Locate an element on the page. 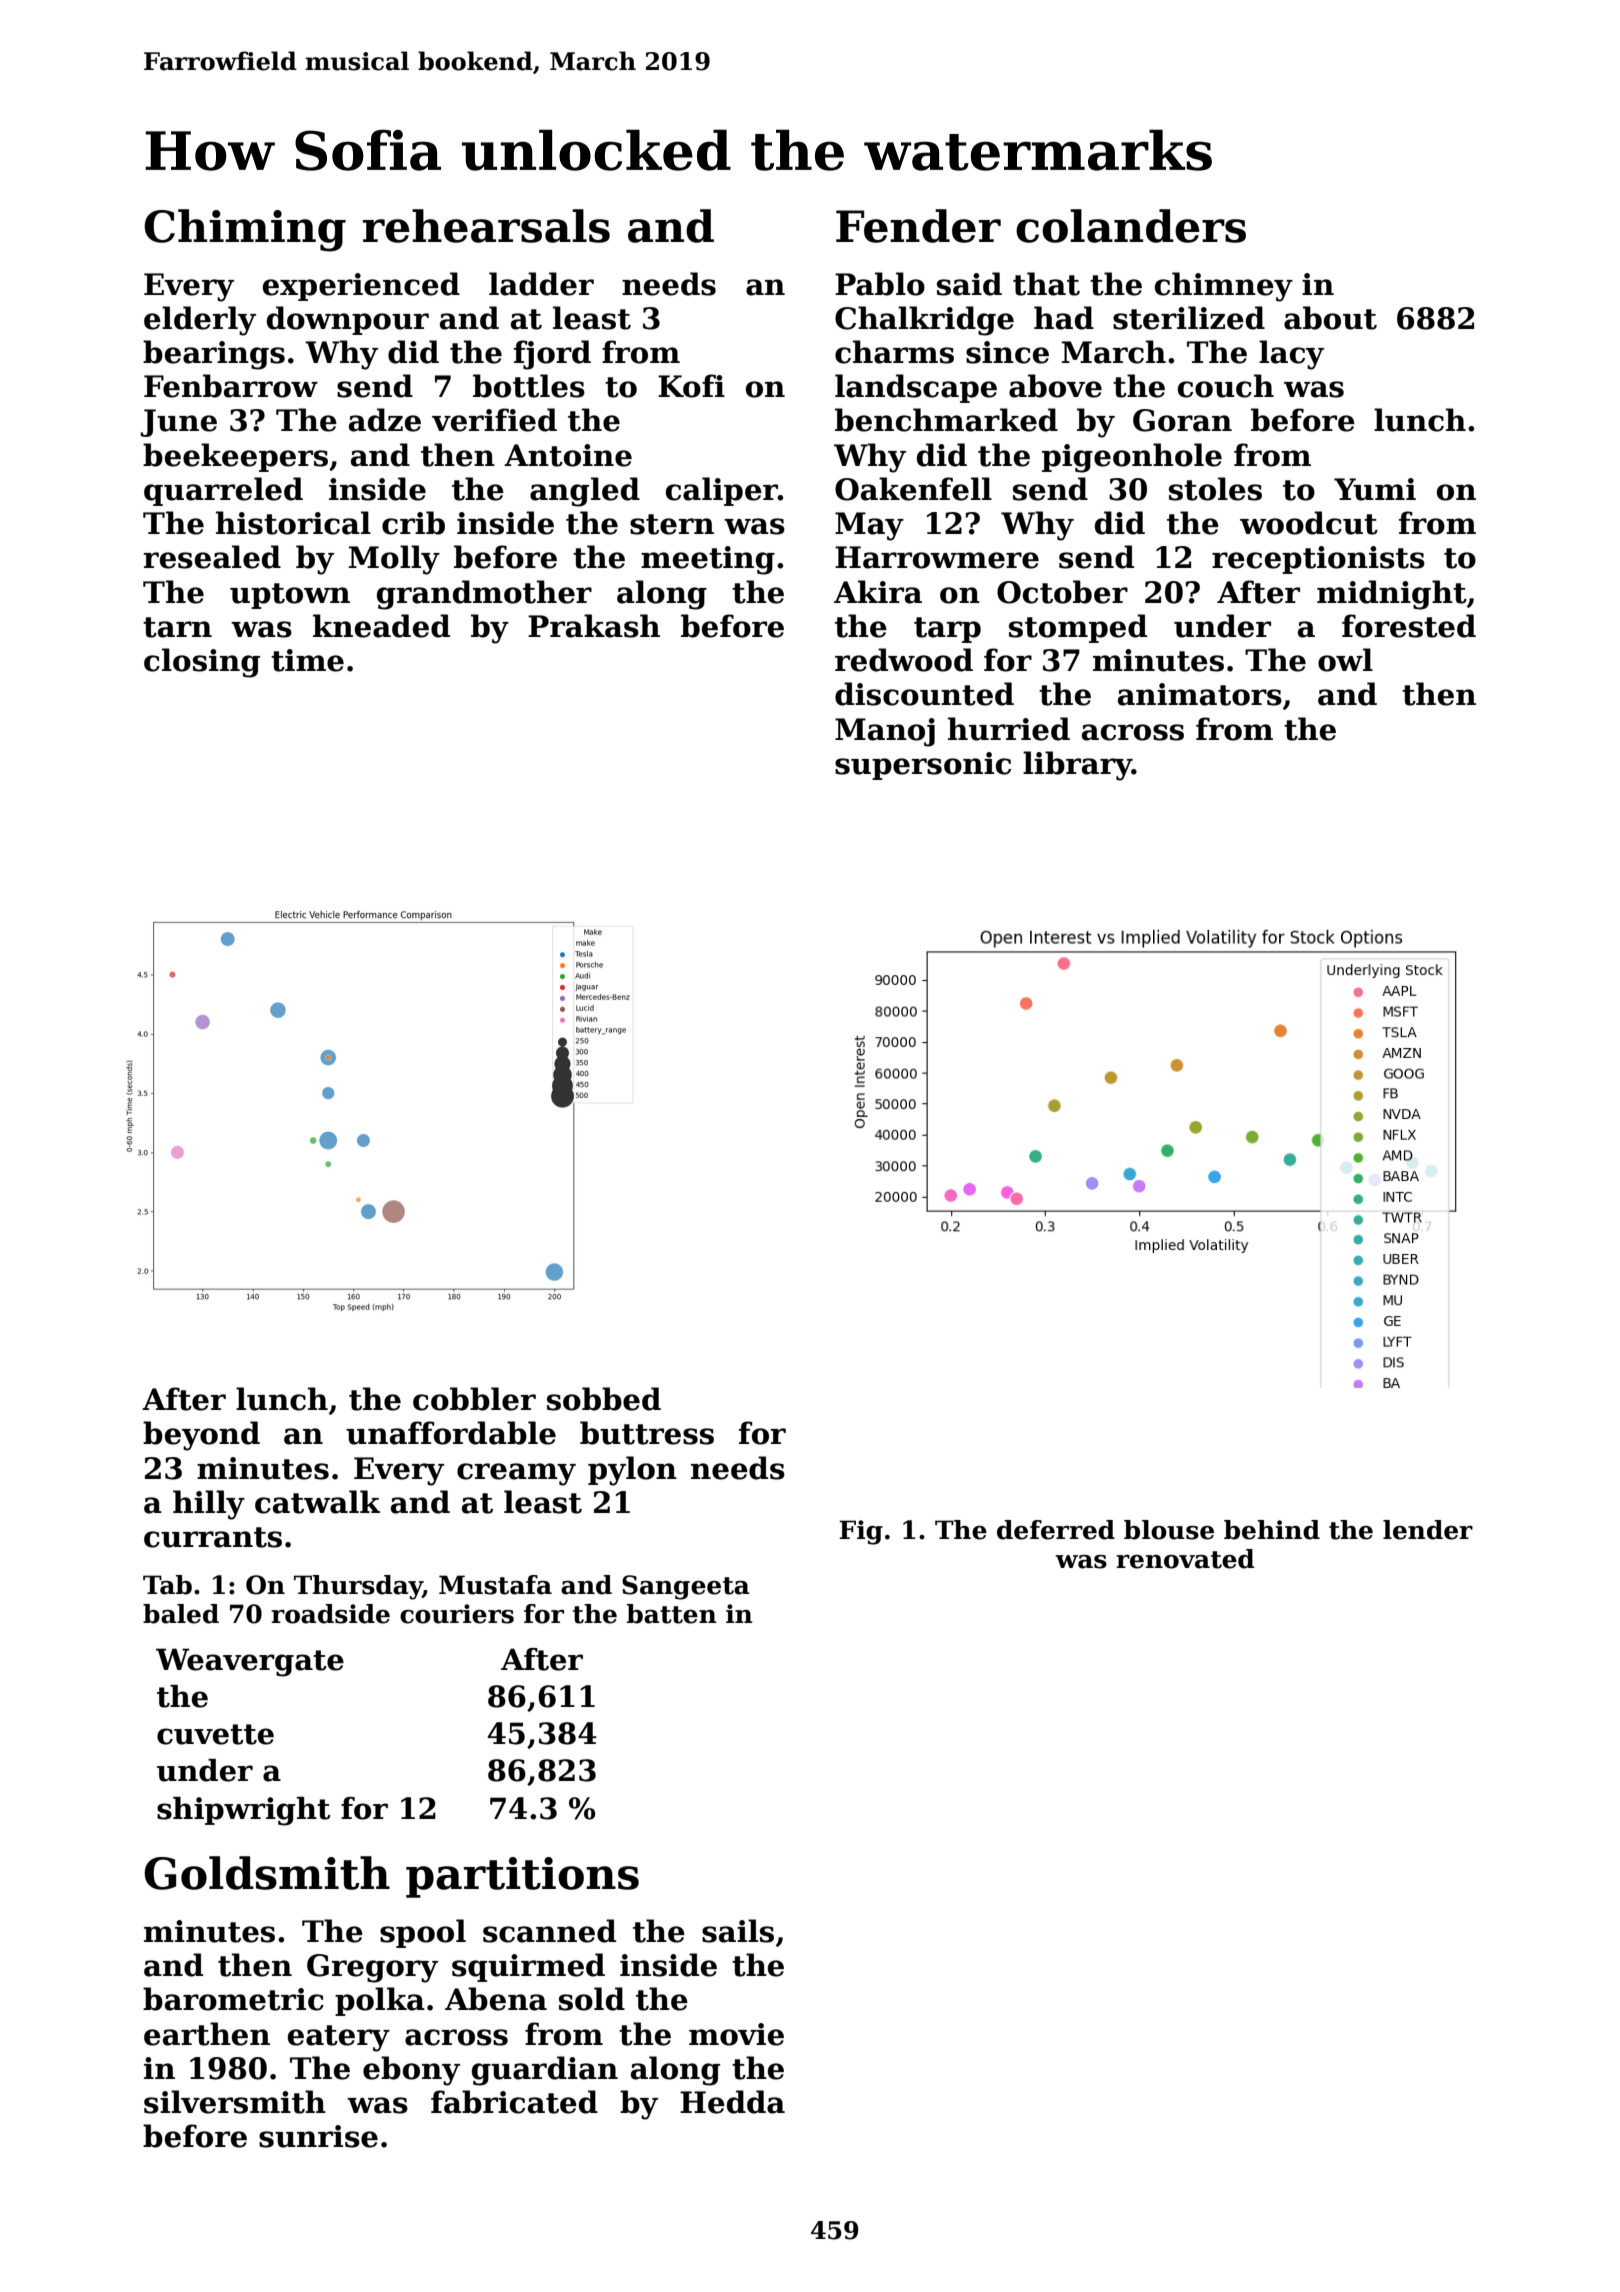  owl is located at coordinates (1345, 660).
